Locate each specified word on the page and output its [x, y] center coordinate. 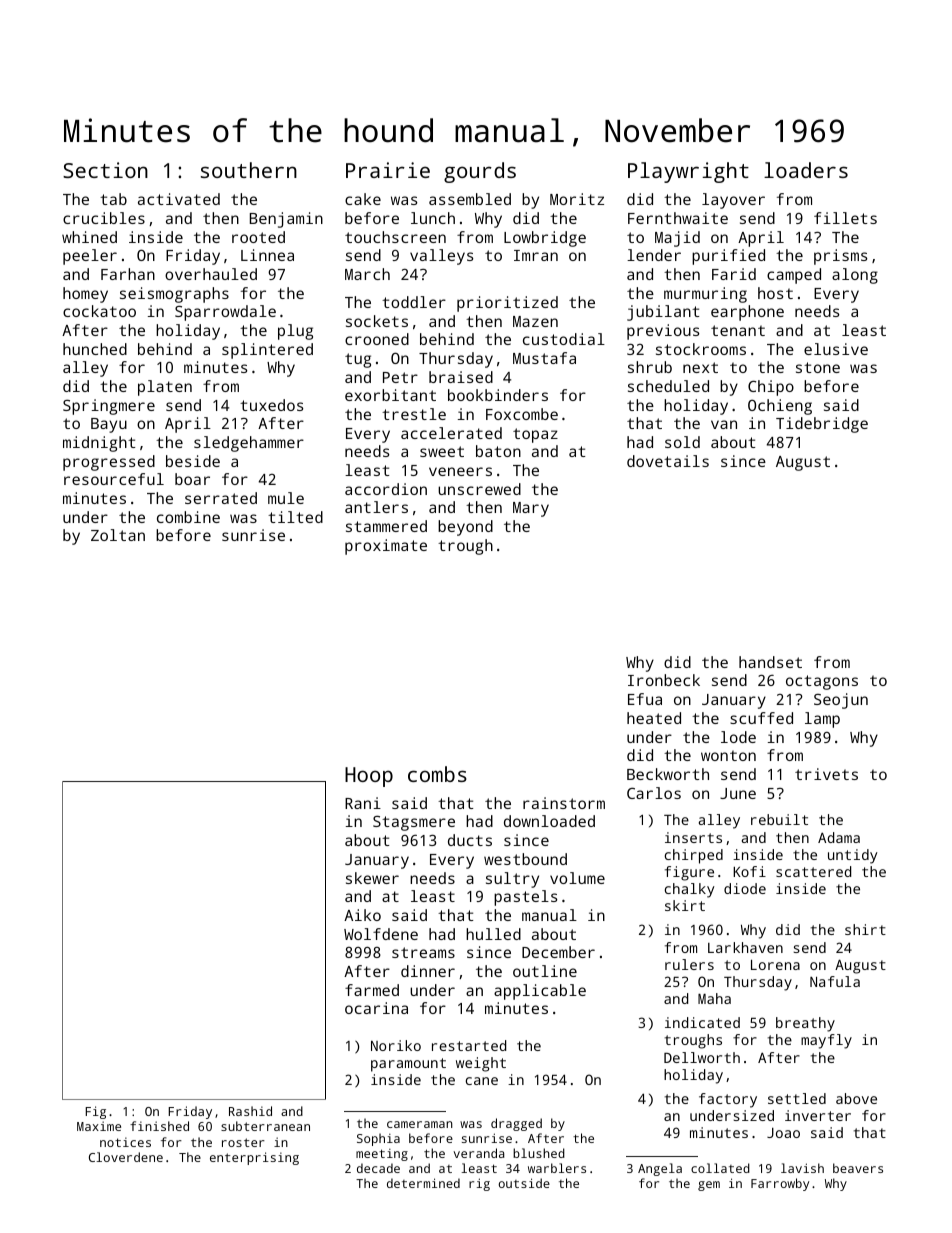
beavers [858, 1168]
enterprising [254, 1158]
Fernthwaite [678, 218]
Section [105, 170]
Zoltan [118, 535]
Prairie [388, 170]
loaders [806, 170]
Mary [531, 509]
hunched [95, 349]
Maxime [99, 1126]
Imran [536, 255]
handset [770, 662]
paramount [408, 1065]
